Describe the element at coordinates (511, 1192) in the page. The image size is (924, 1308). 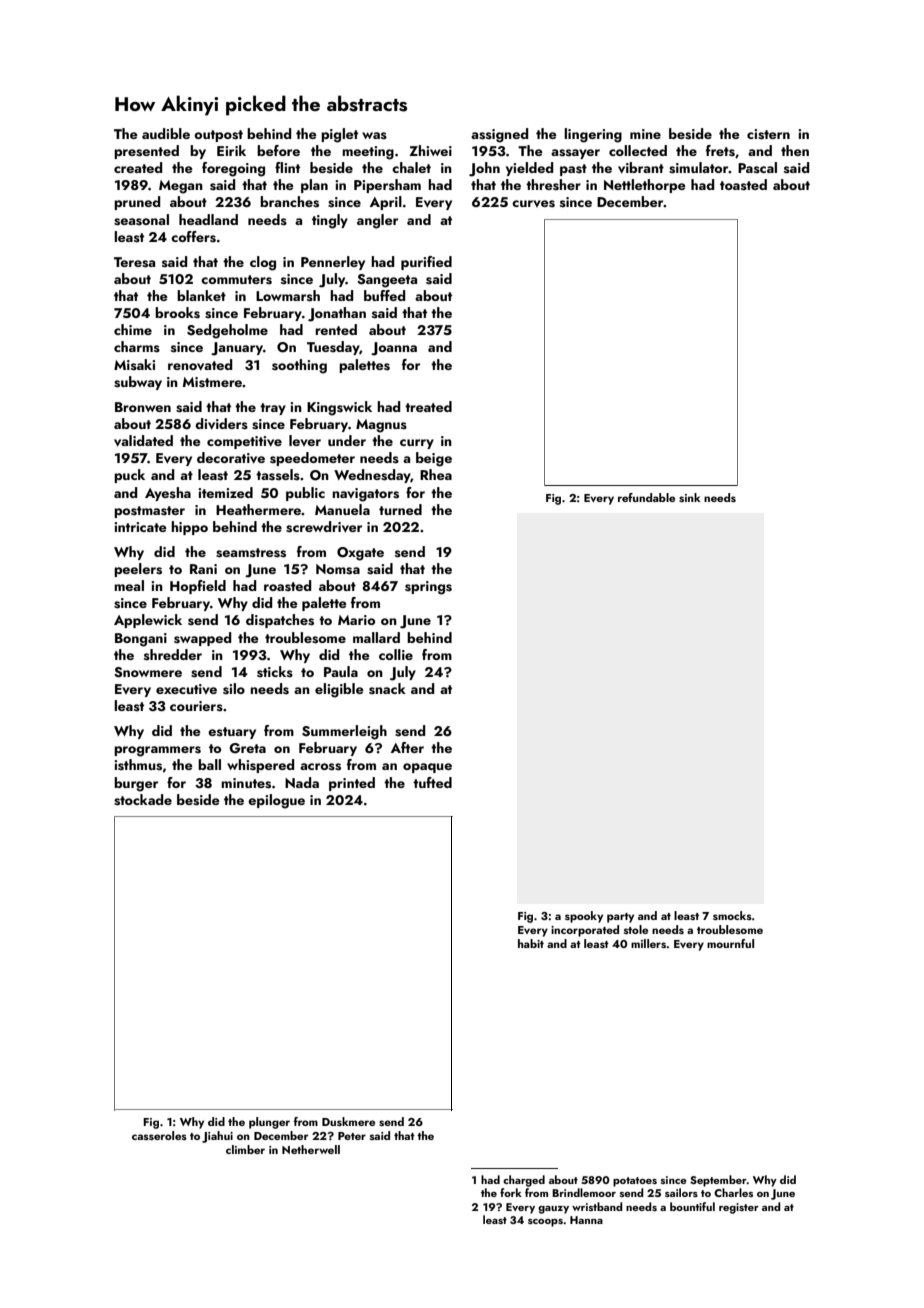
I see `fork` at that location.
